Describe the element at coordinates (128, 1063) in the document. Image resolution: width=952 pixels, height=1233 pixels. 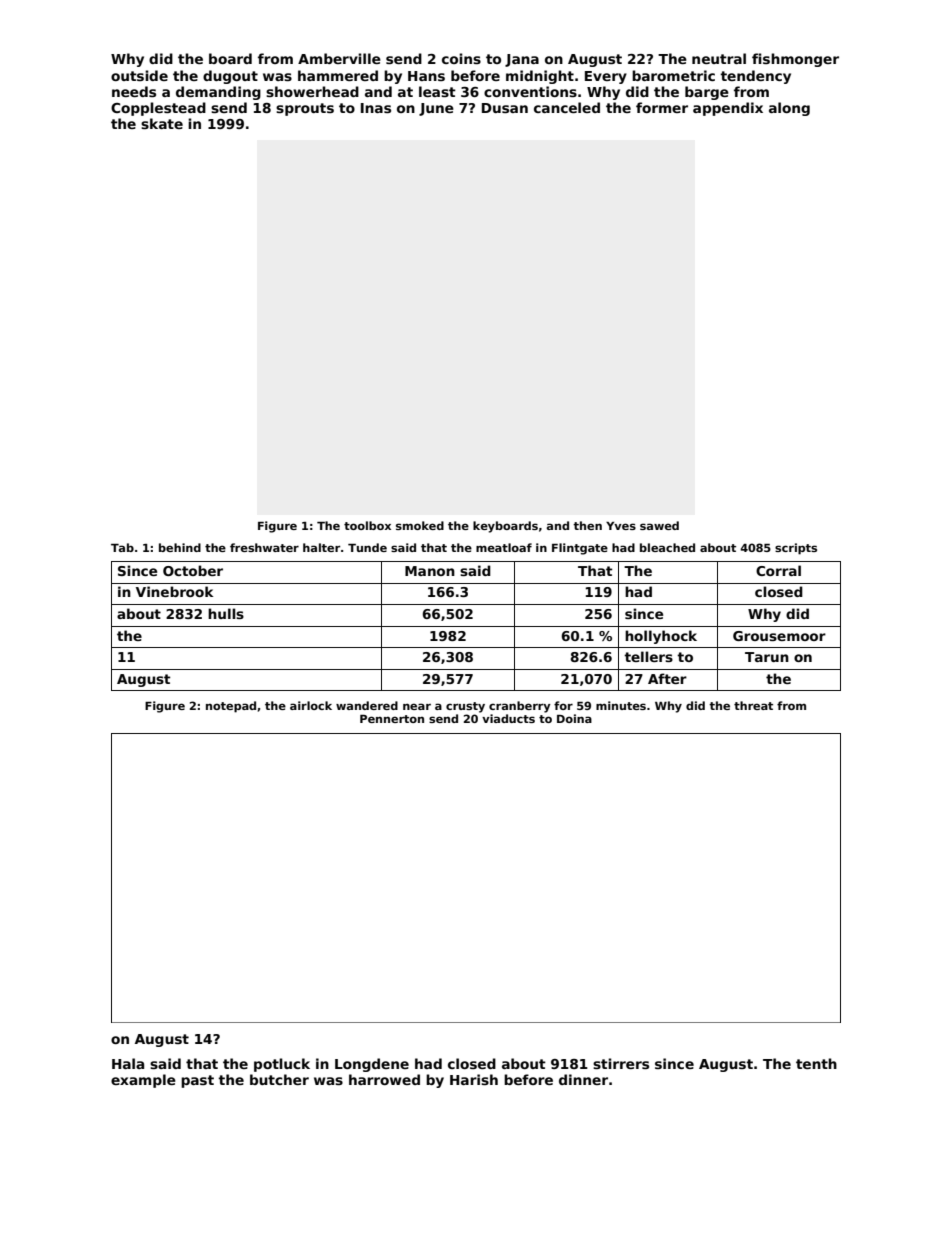
I see `Hala` at that location.
